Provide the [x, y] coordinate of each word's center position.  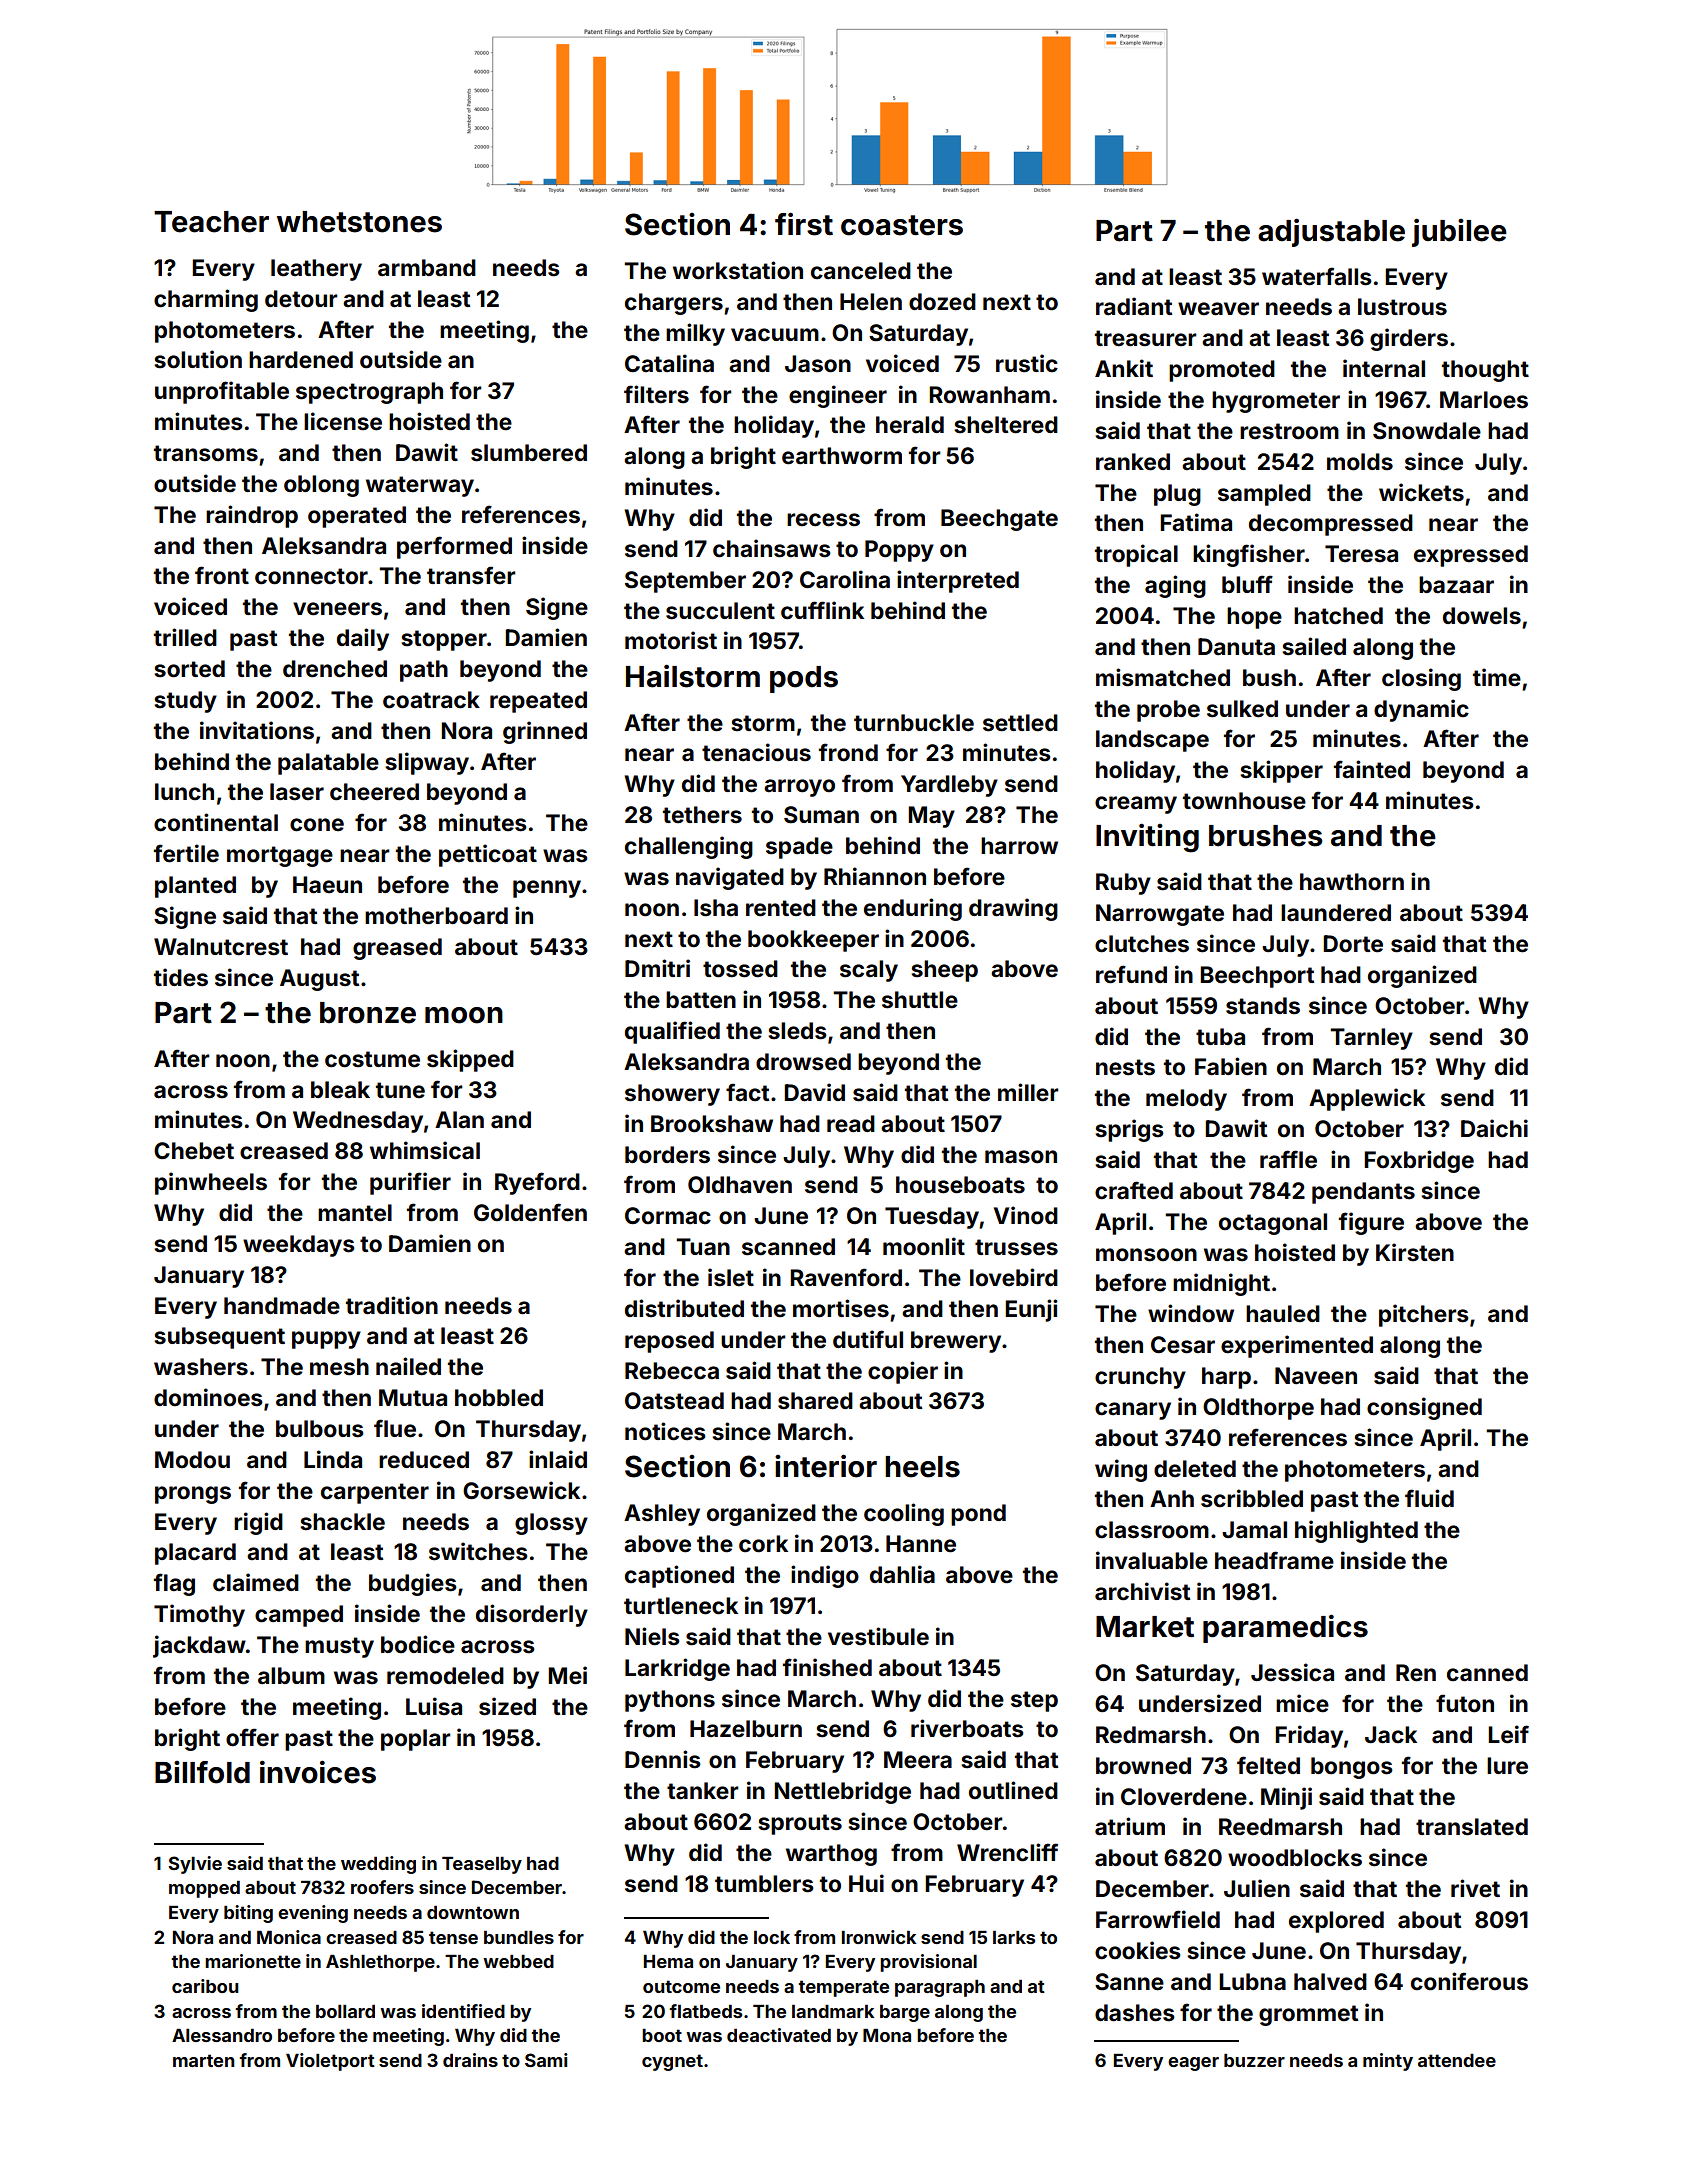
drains [470, 2060]
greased [397, 949]
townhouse [1244, 801]
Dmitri [657, 968]
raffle [1288, 1159]
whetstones [359, 222]
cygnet [672, 2062]
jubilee [1459, 232]
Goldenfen [530, 1212]
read [851, 1124]
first [804, 224]
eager [1193, 2064]
